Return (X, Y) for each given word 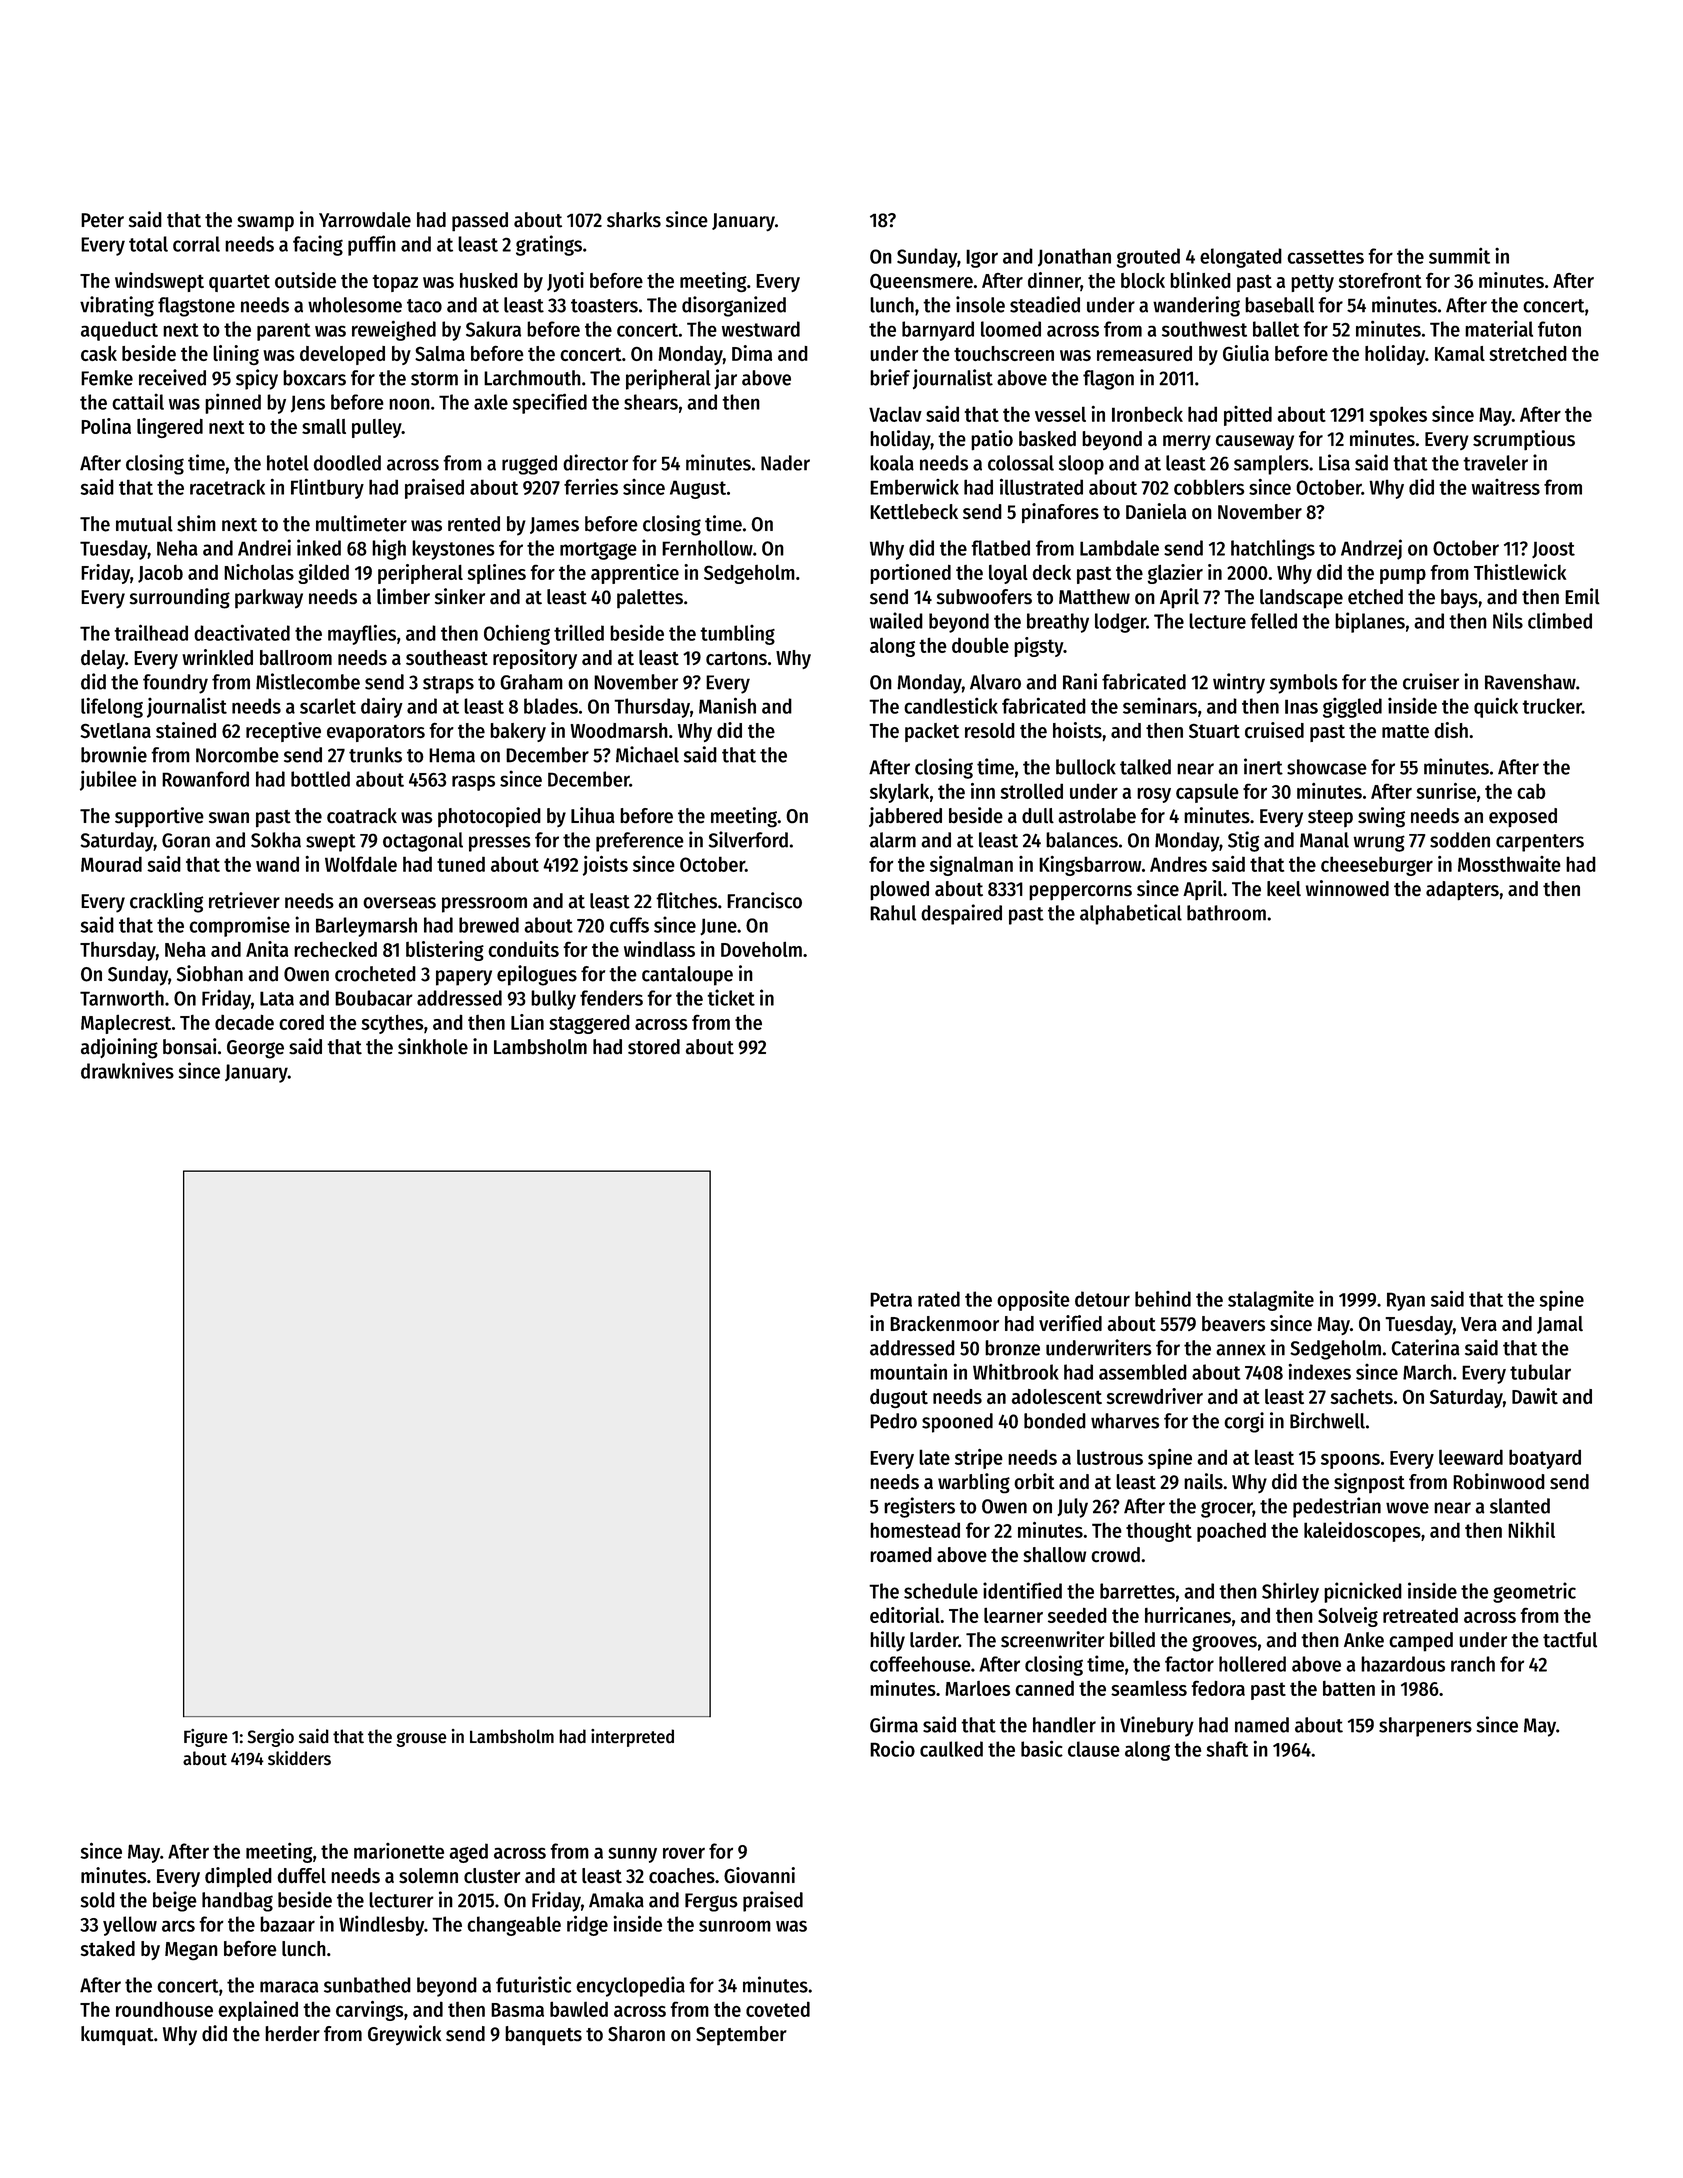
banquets (543, 2035)
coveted (778, 2009)
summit (1459, 255)
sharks (634, 219)
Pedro (893, 1421)
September (741, 2036)
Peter (102, 220)
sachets (1361, 1396)
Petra (891, 1299)
